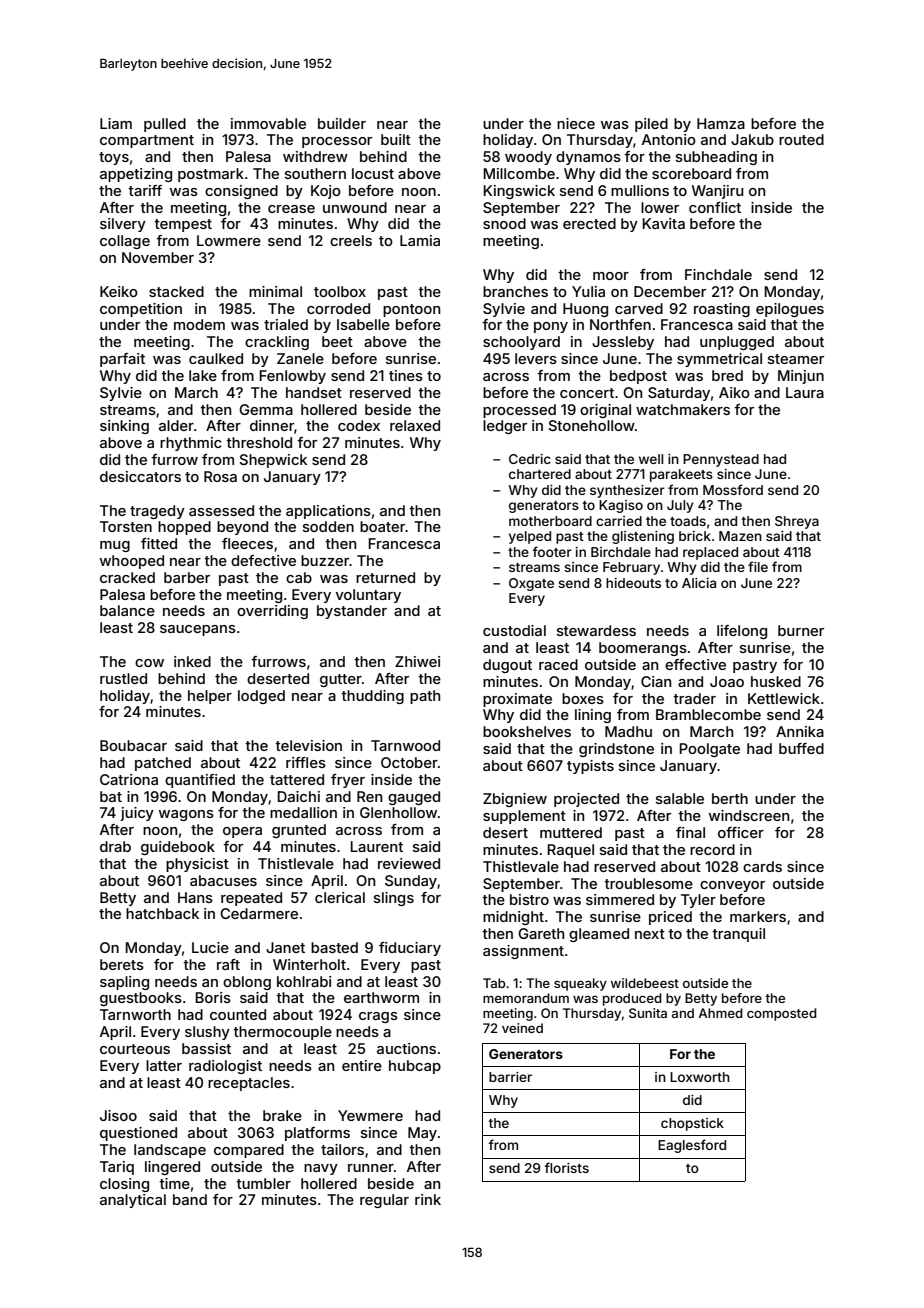 The image size is (924, 1308). Describe the element at coordinates (428, 1199) in the page. I see `rink` at that location.
